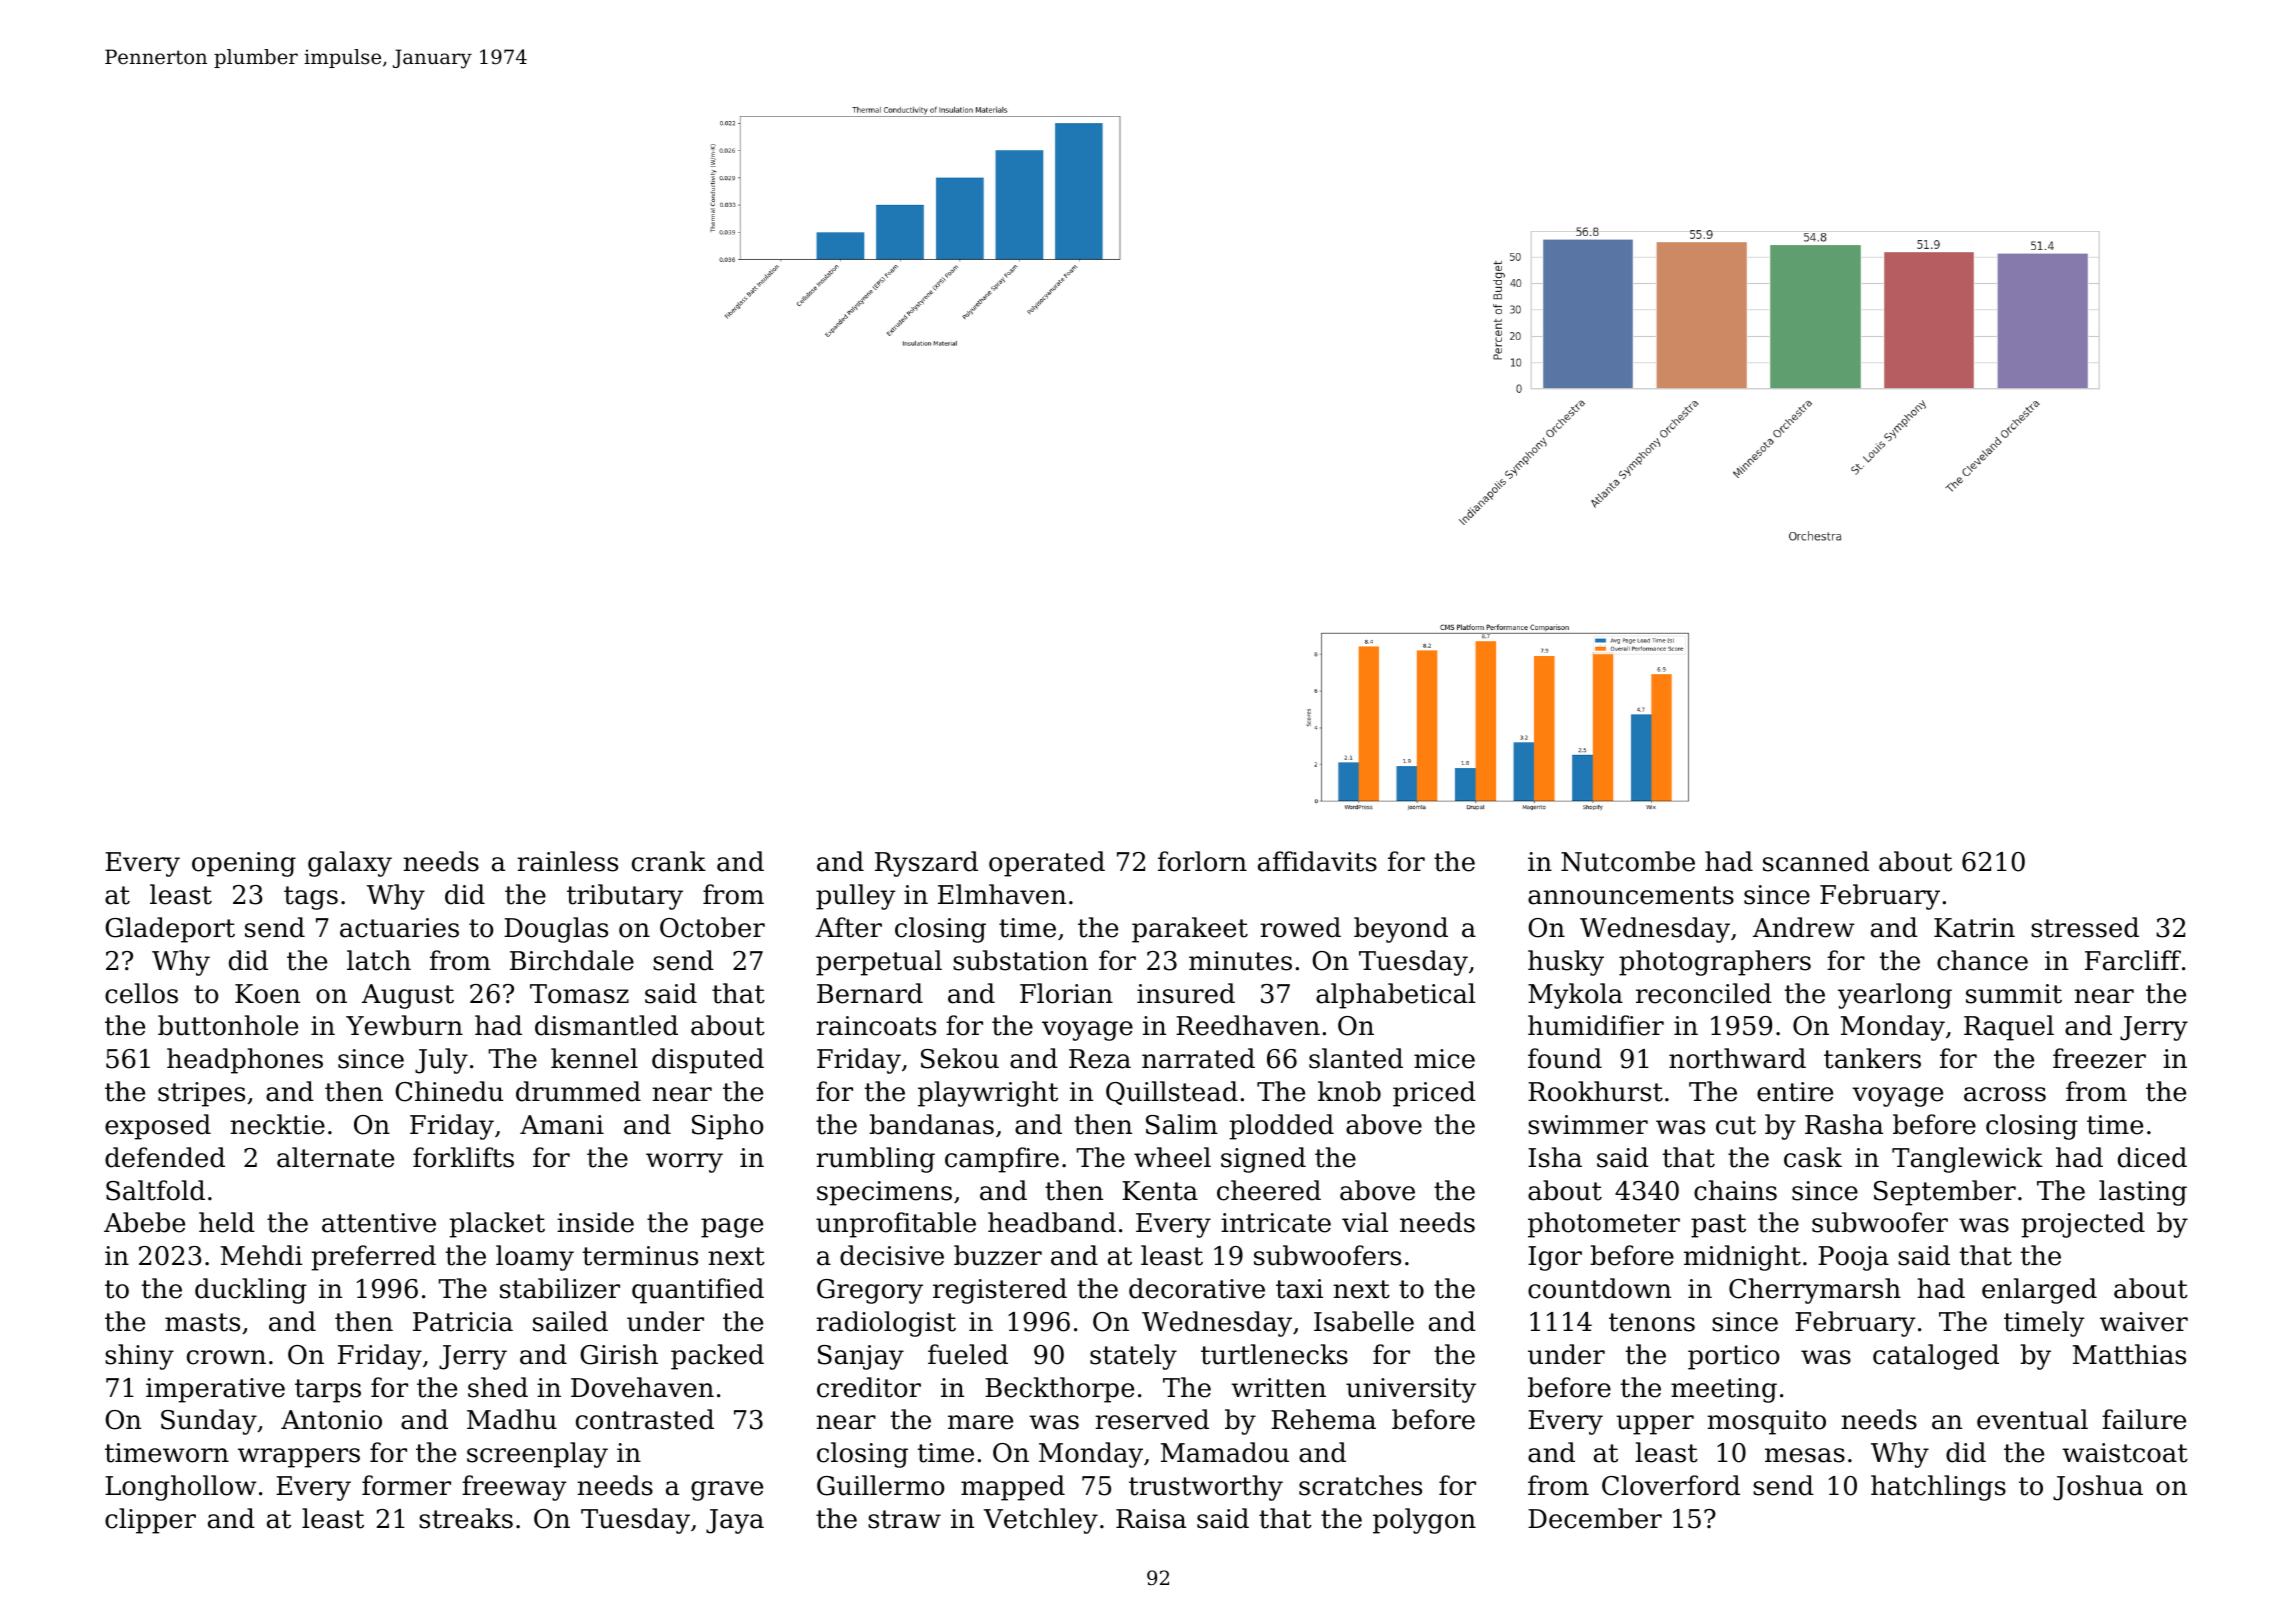 This document has width=2292, height=1620. I want to click on Salim, so click(1182, 1124).
